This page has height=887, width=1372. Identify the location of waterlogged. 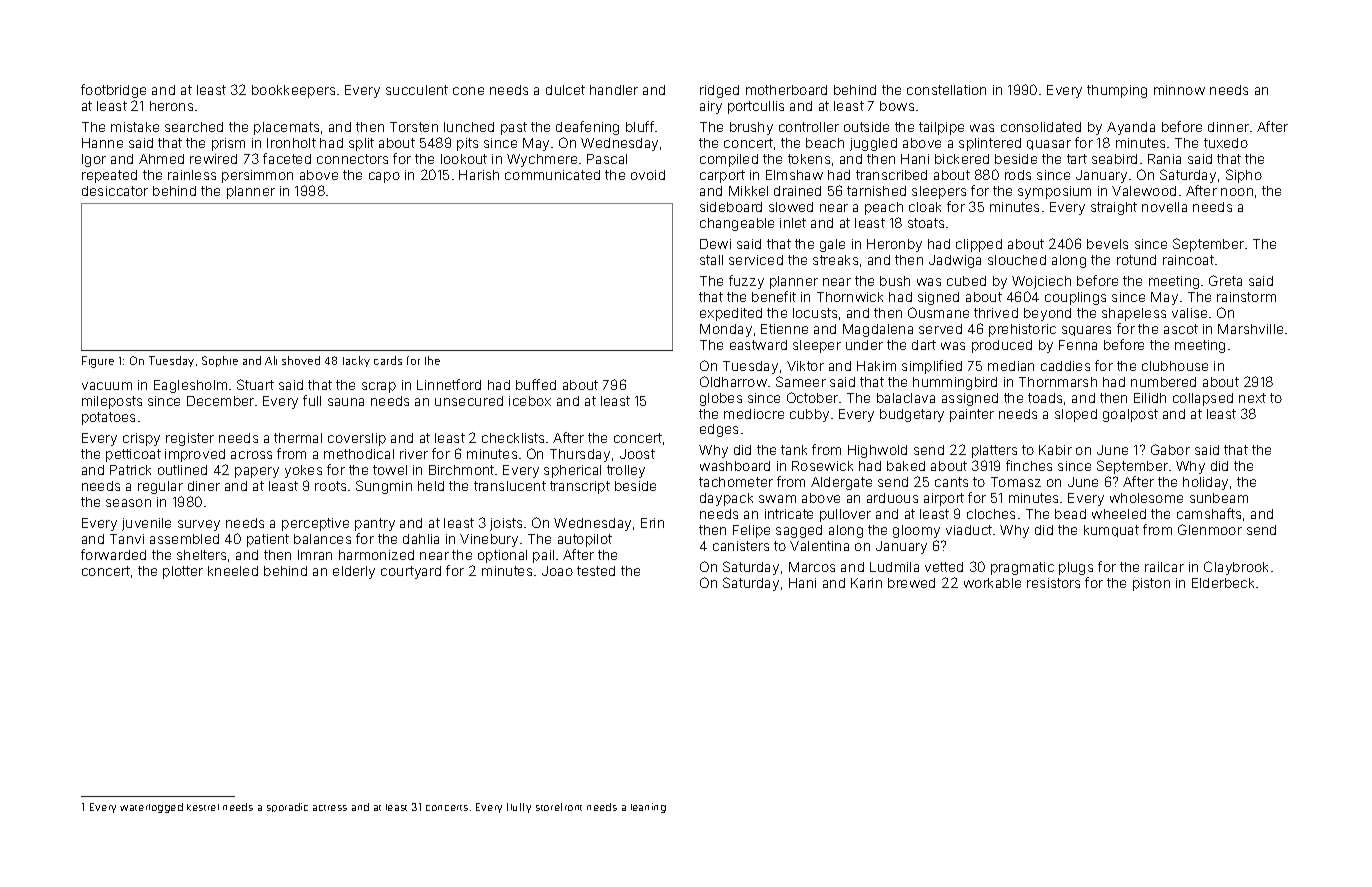
(151, 808).
